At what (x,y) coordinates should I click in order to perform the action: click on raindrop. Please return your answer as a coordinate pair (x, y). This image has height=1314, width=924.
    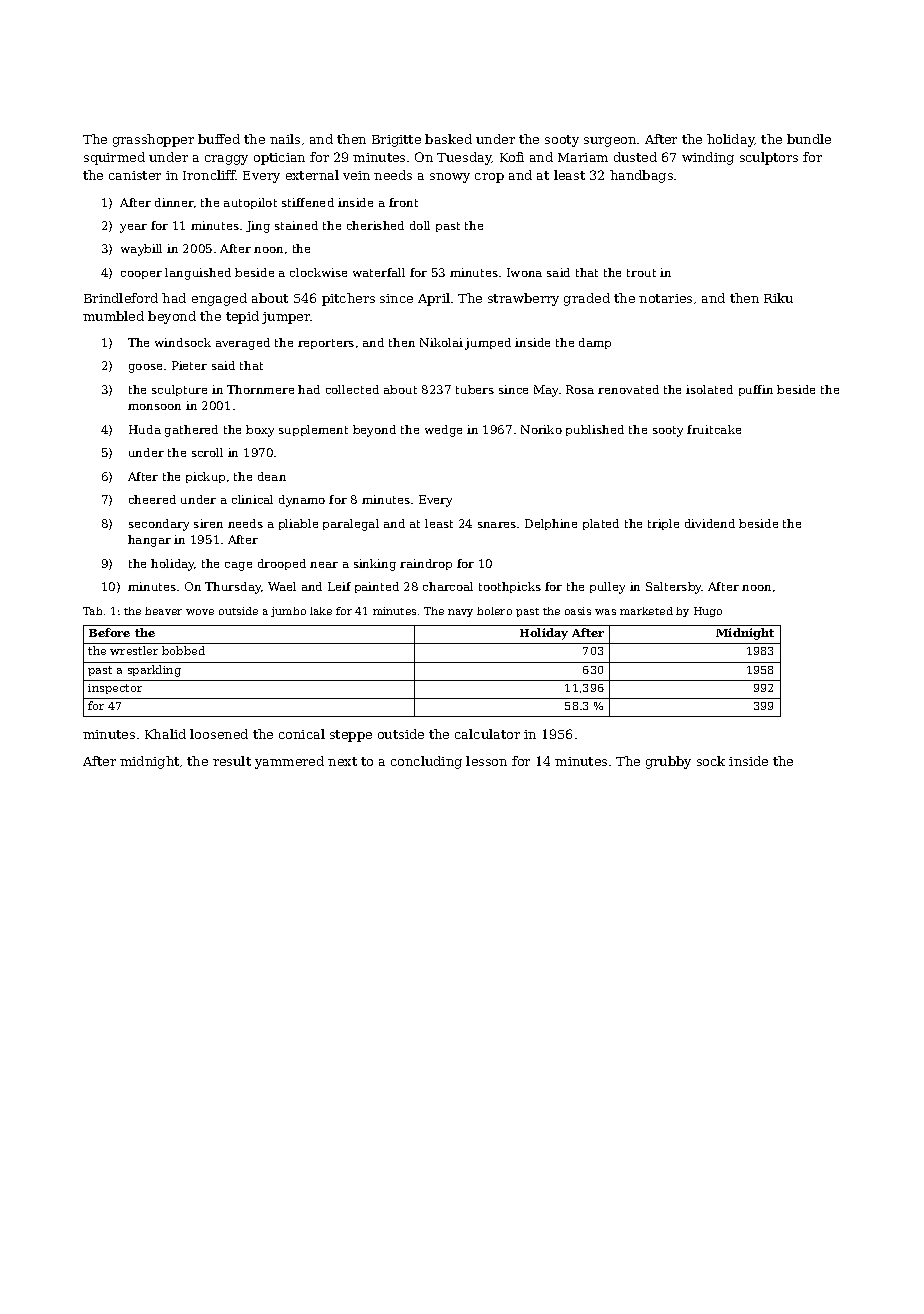
    Looking at the image, I should click on (426, 564).
